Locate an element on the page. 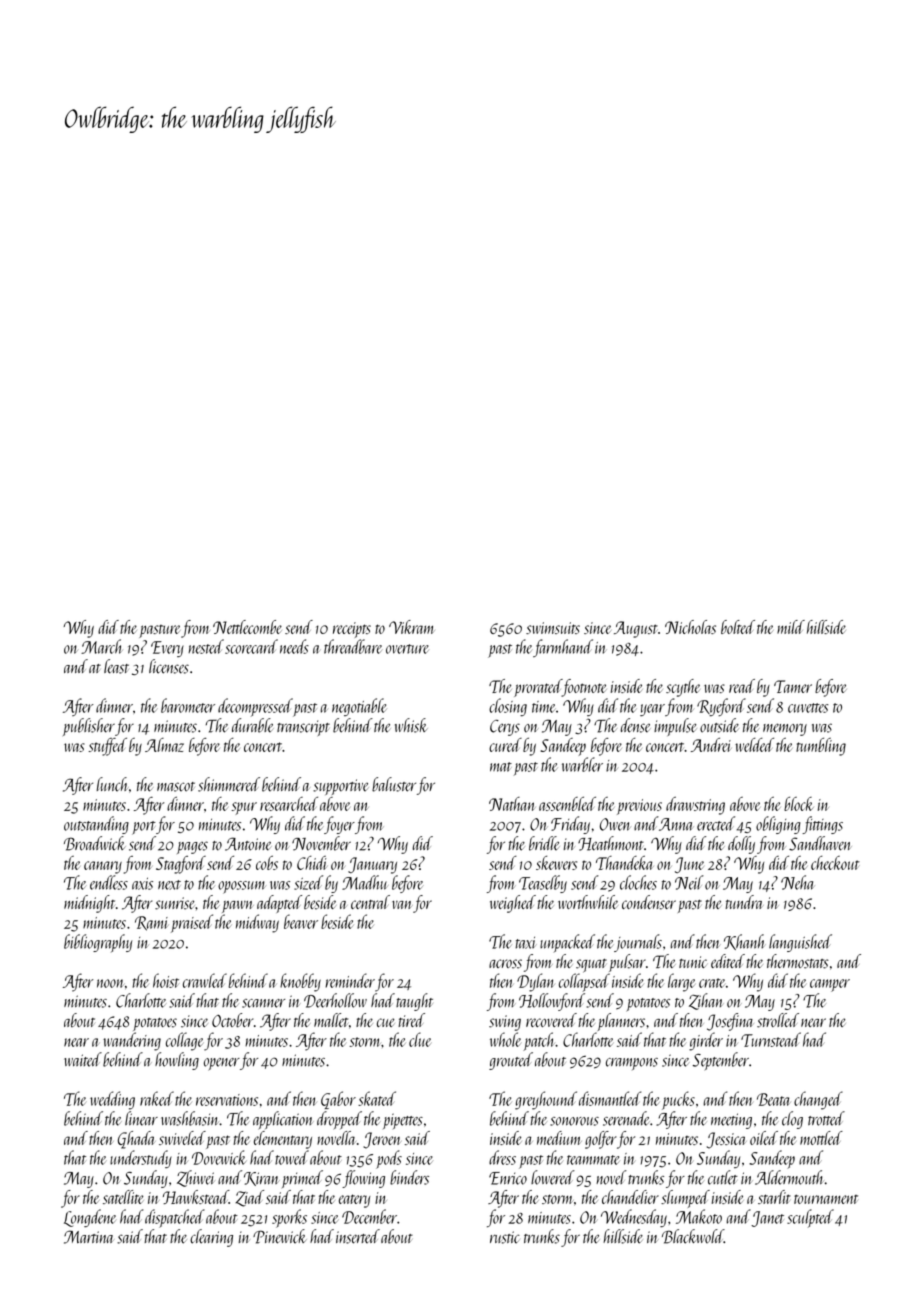 This document has width=924, height=1311. Enrico is located at coordinates (508, 1178).
